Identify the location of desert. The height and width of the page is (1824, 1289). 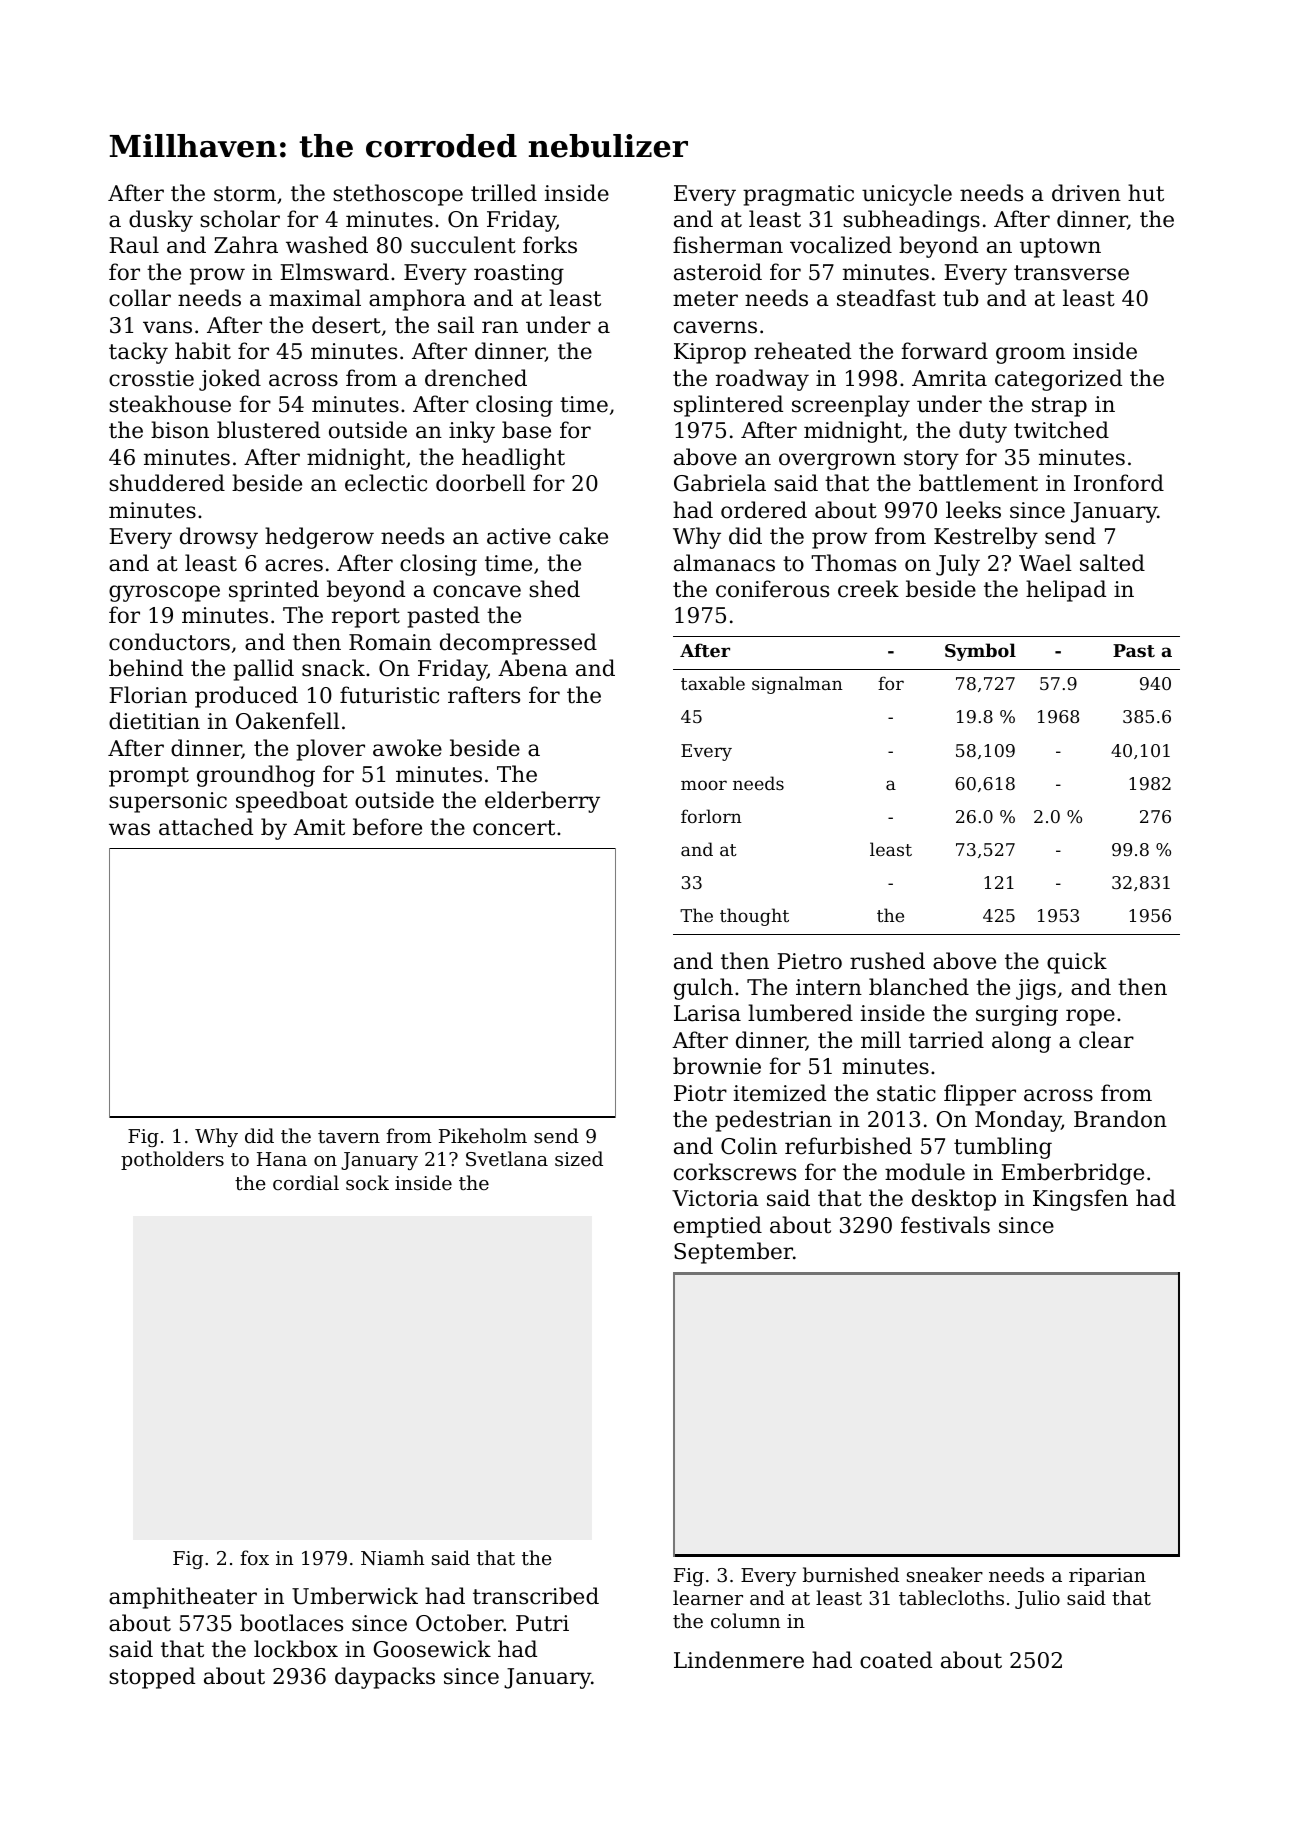
(346, 325).
